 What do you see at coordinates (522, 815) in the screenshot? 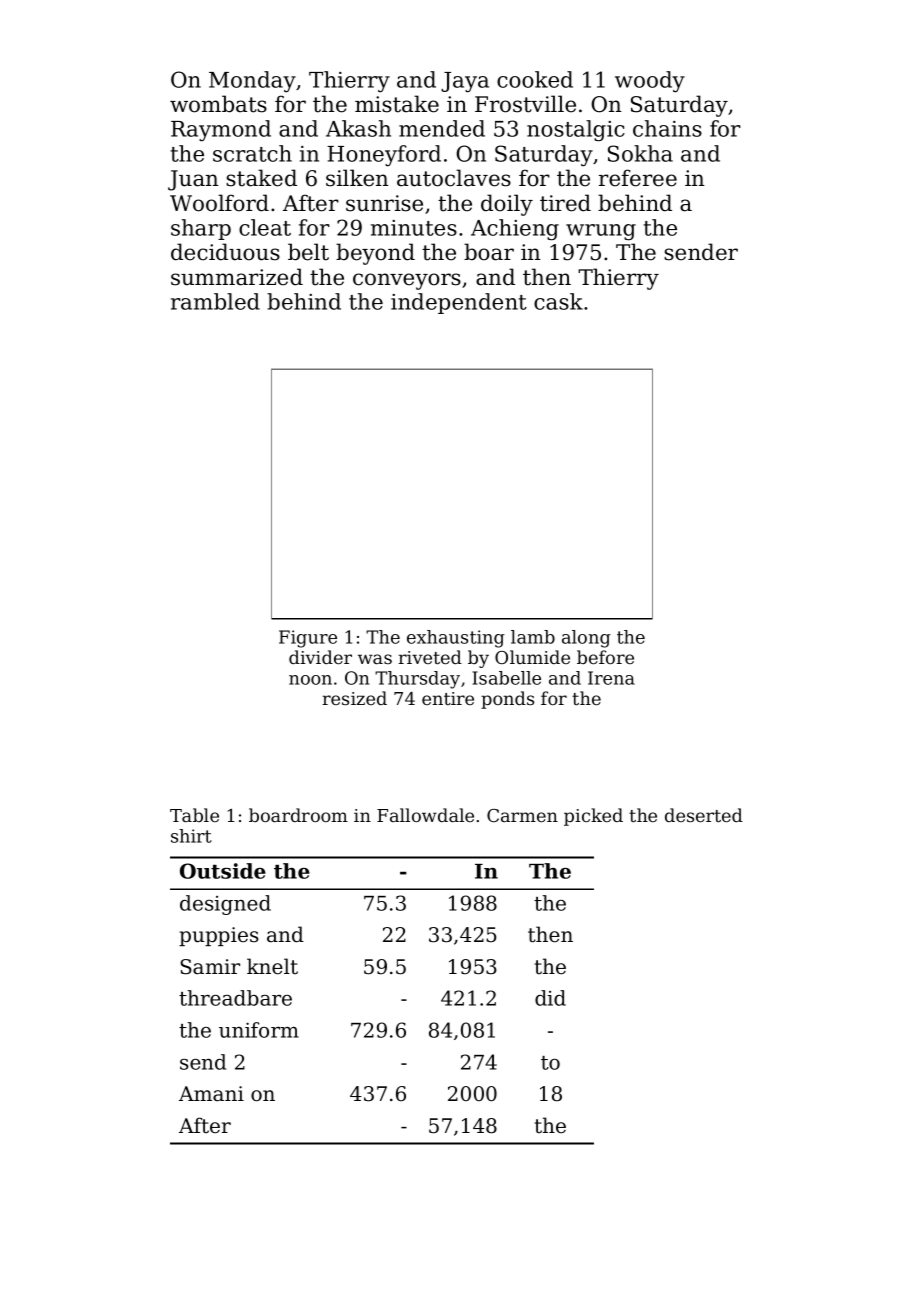
I see `Carmen` at bounding box center [522, 815].
